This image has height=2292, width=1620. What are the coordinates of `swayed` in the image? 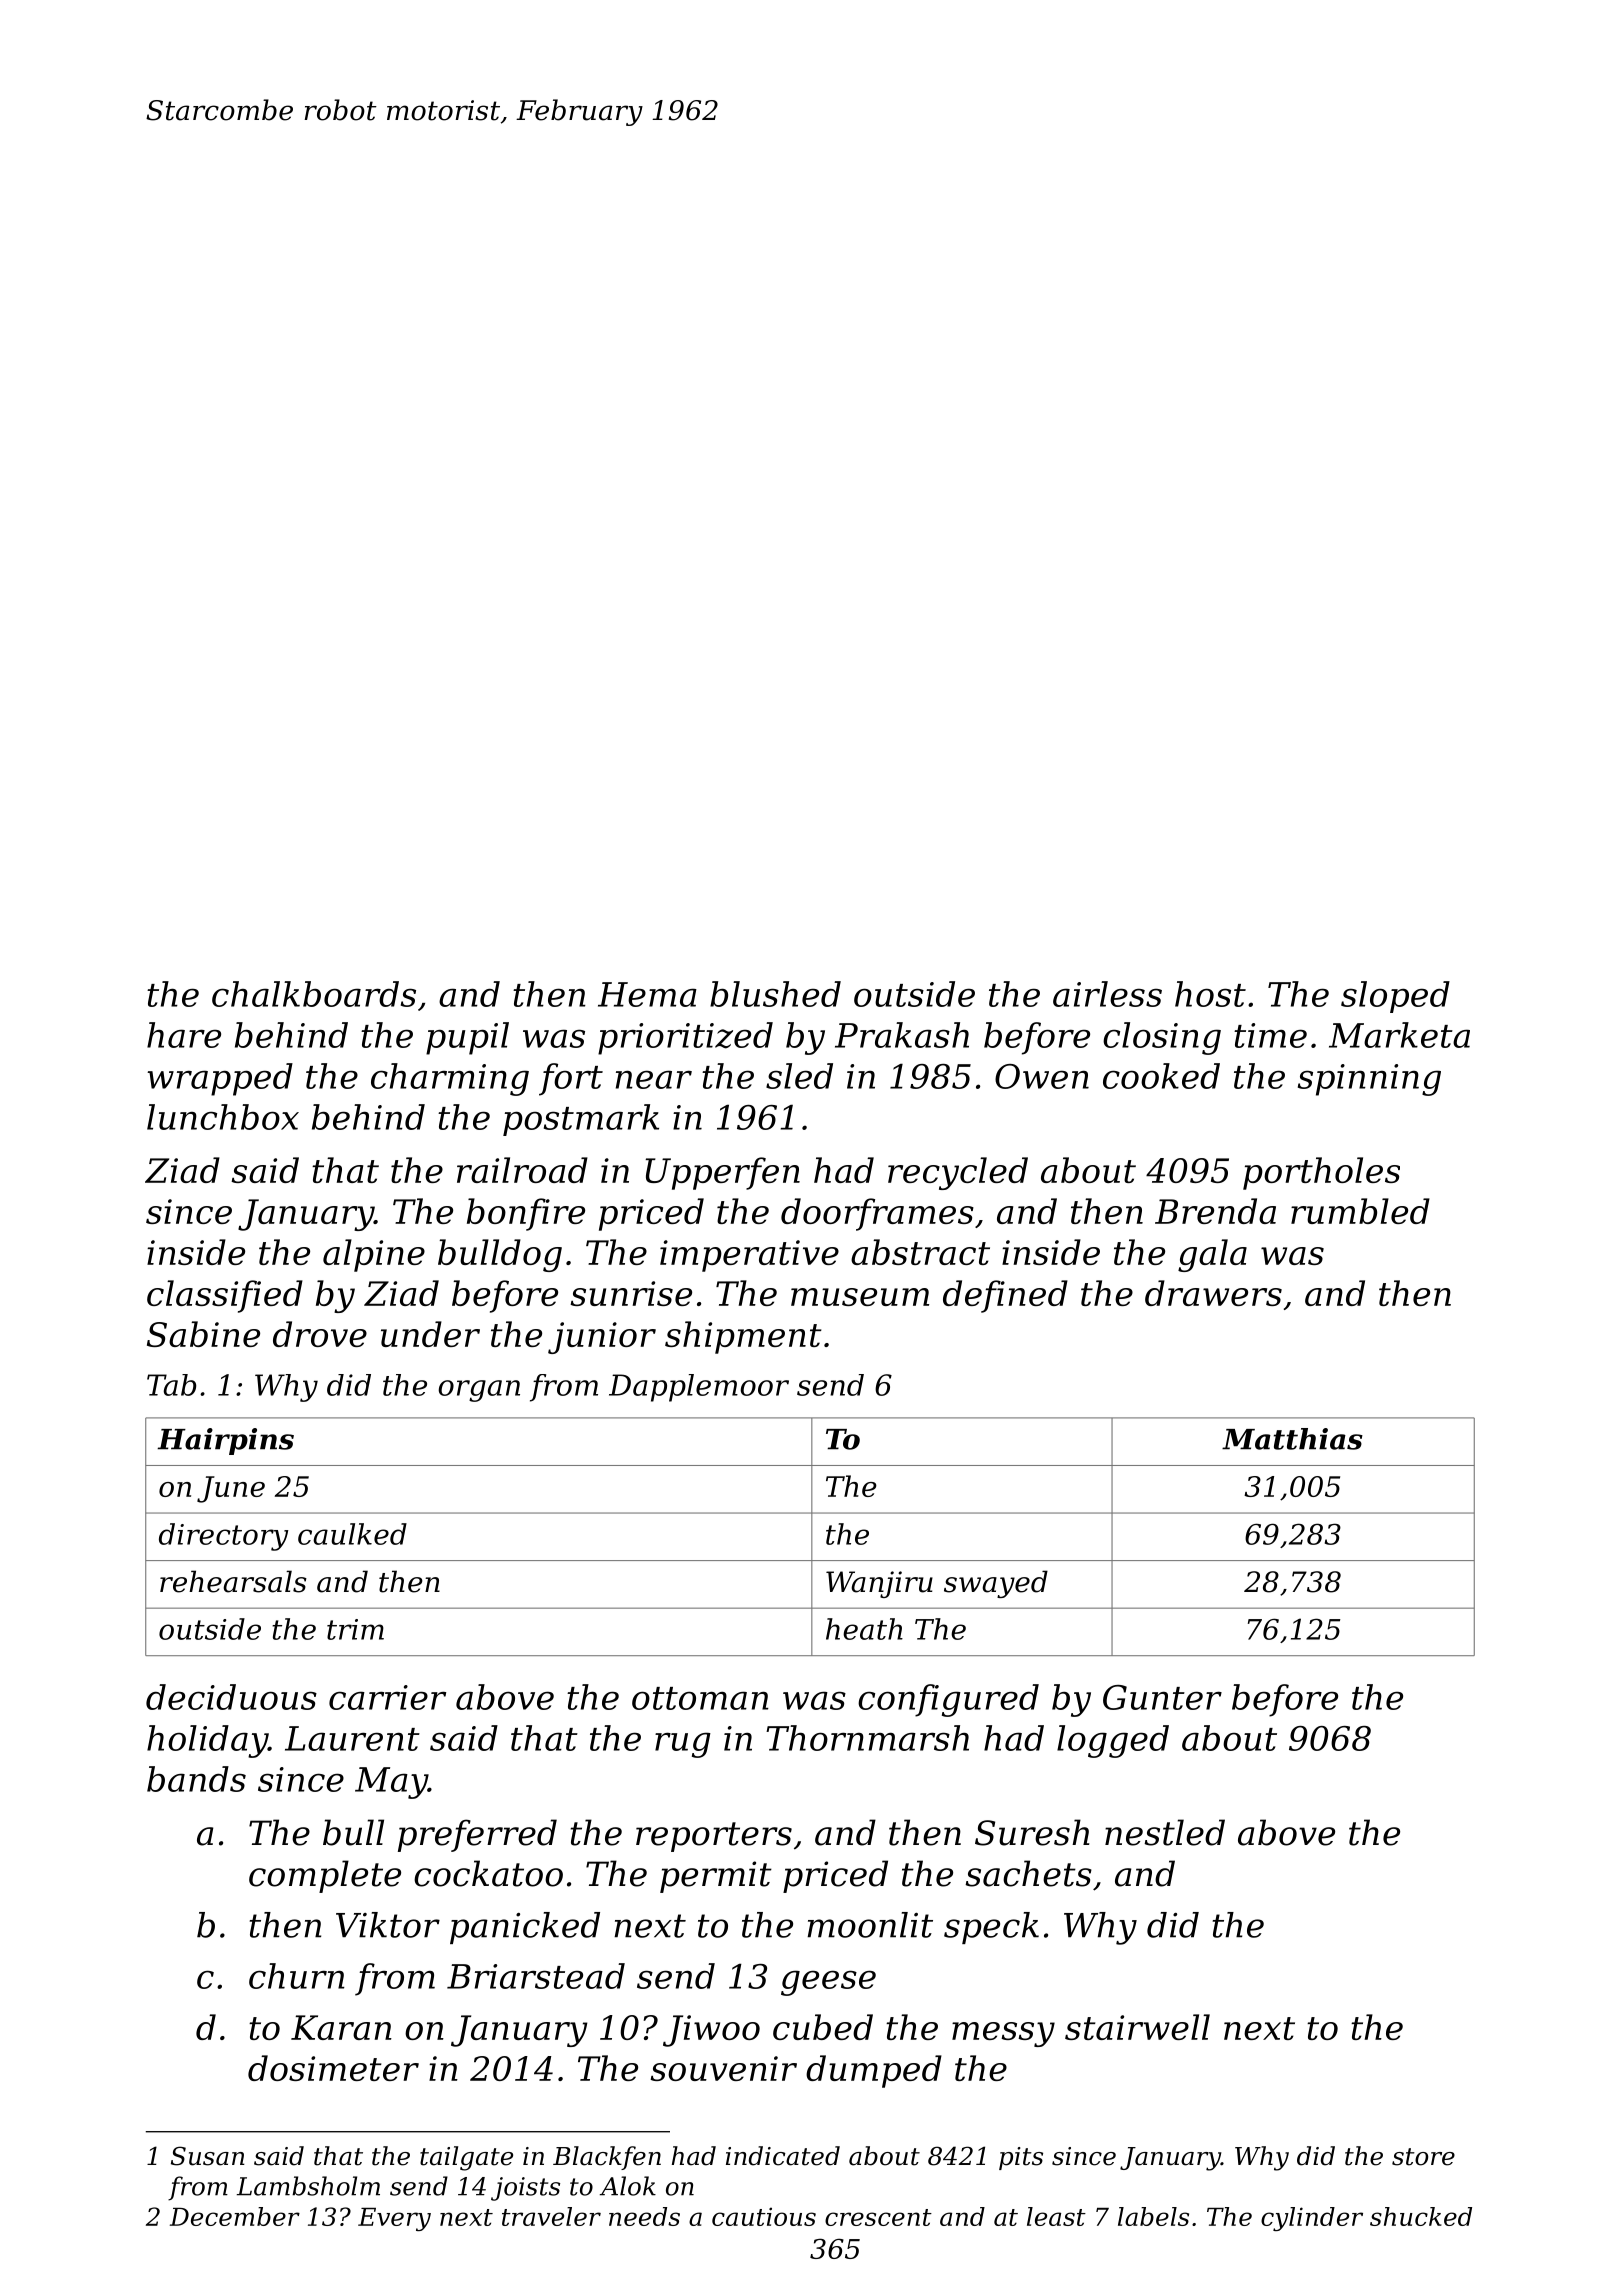 It's located at (996, 1584).
